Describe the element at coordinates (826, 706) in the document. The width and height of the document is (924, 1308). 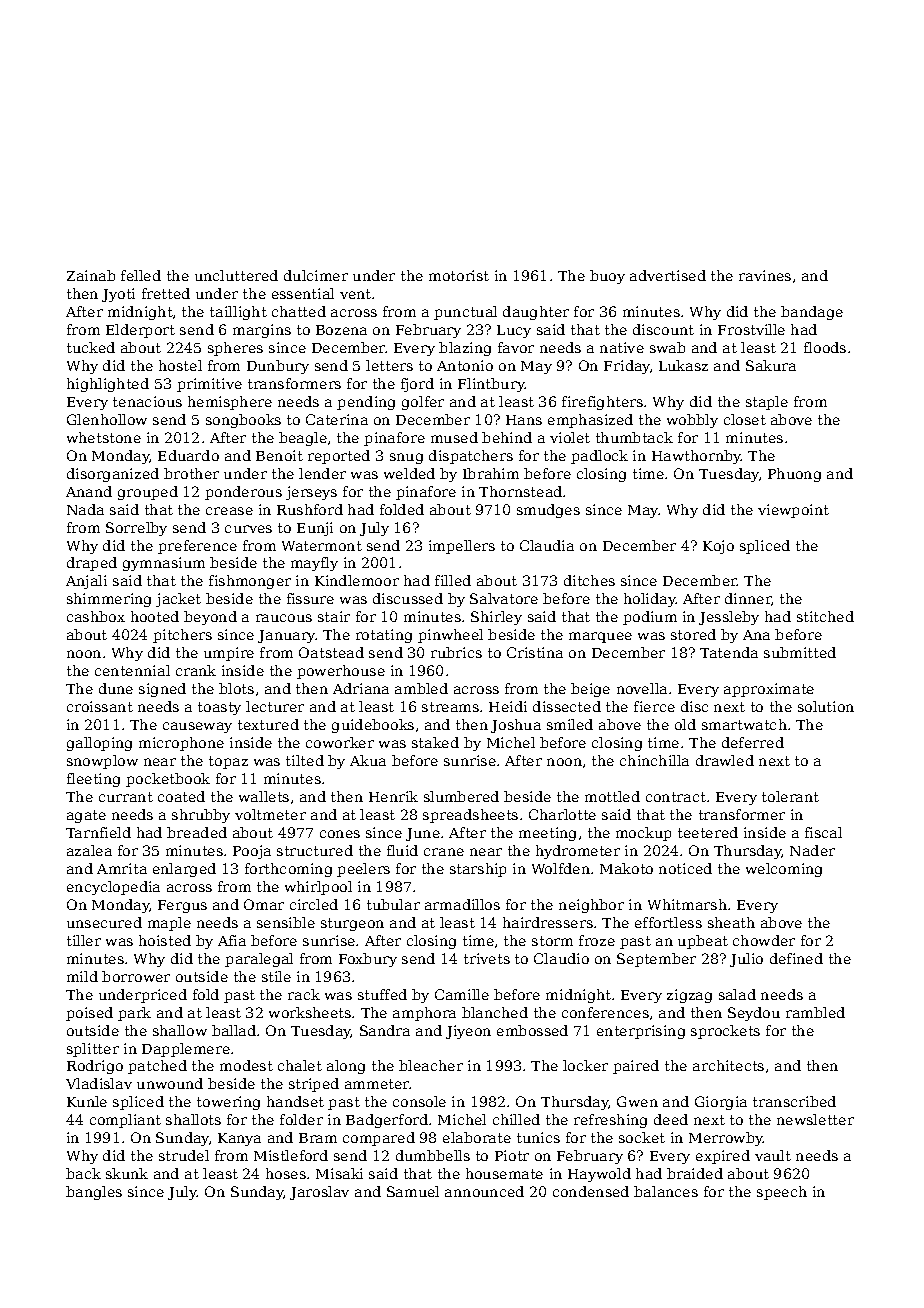
I see `solution` at that location.
